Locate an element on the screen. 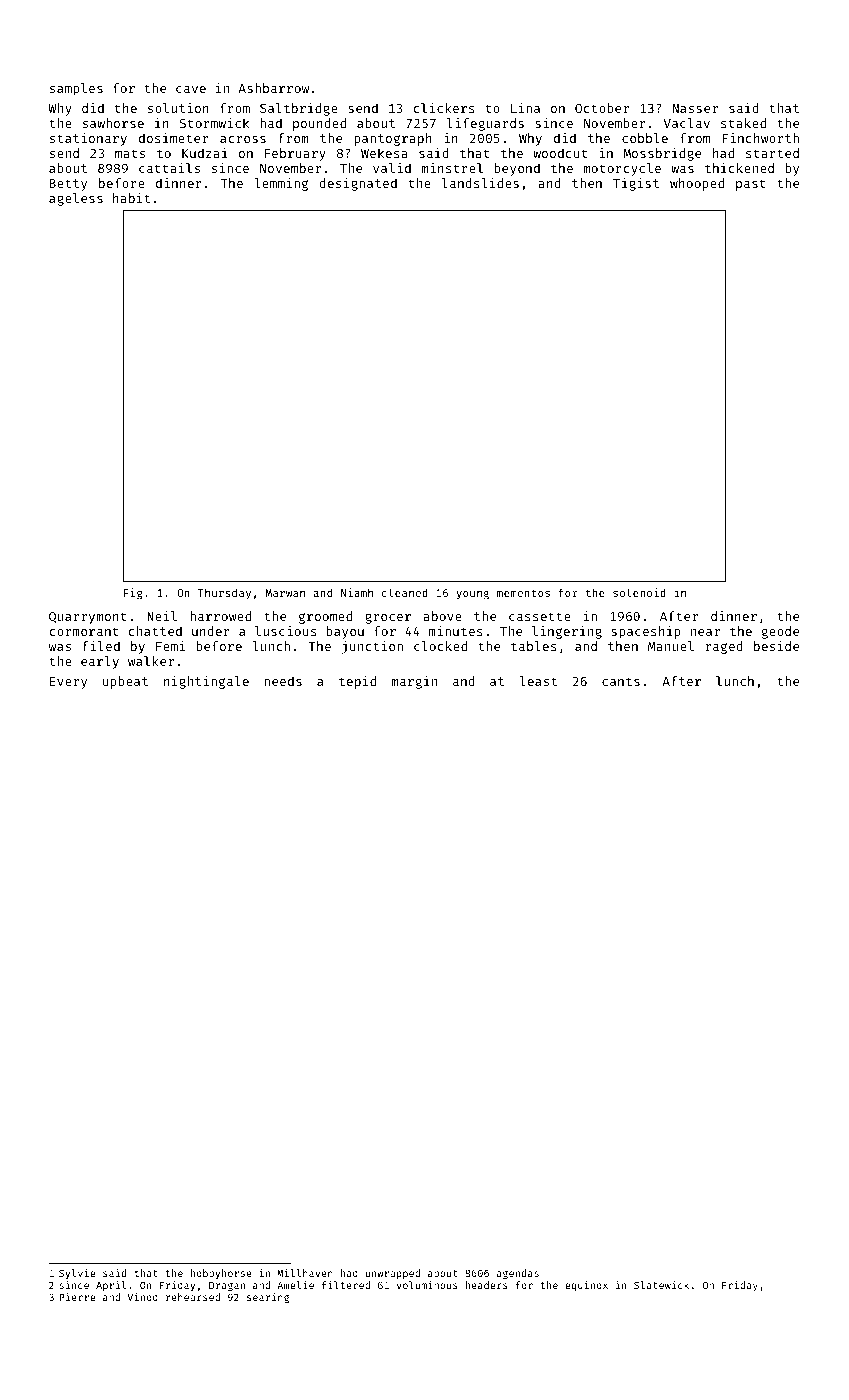 This screenshot has width=849, height=1400. ageless is located at coordinates (76, 199).
